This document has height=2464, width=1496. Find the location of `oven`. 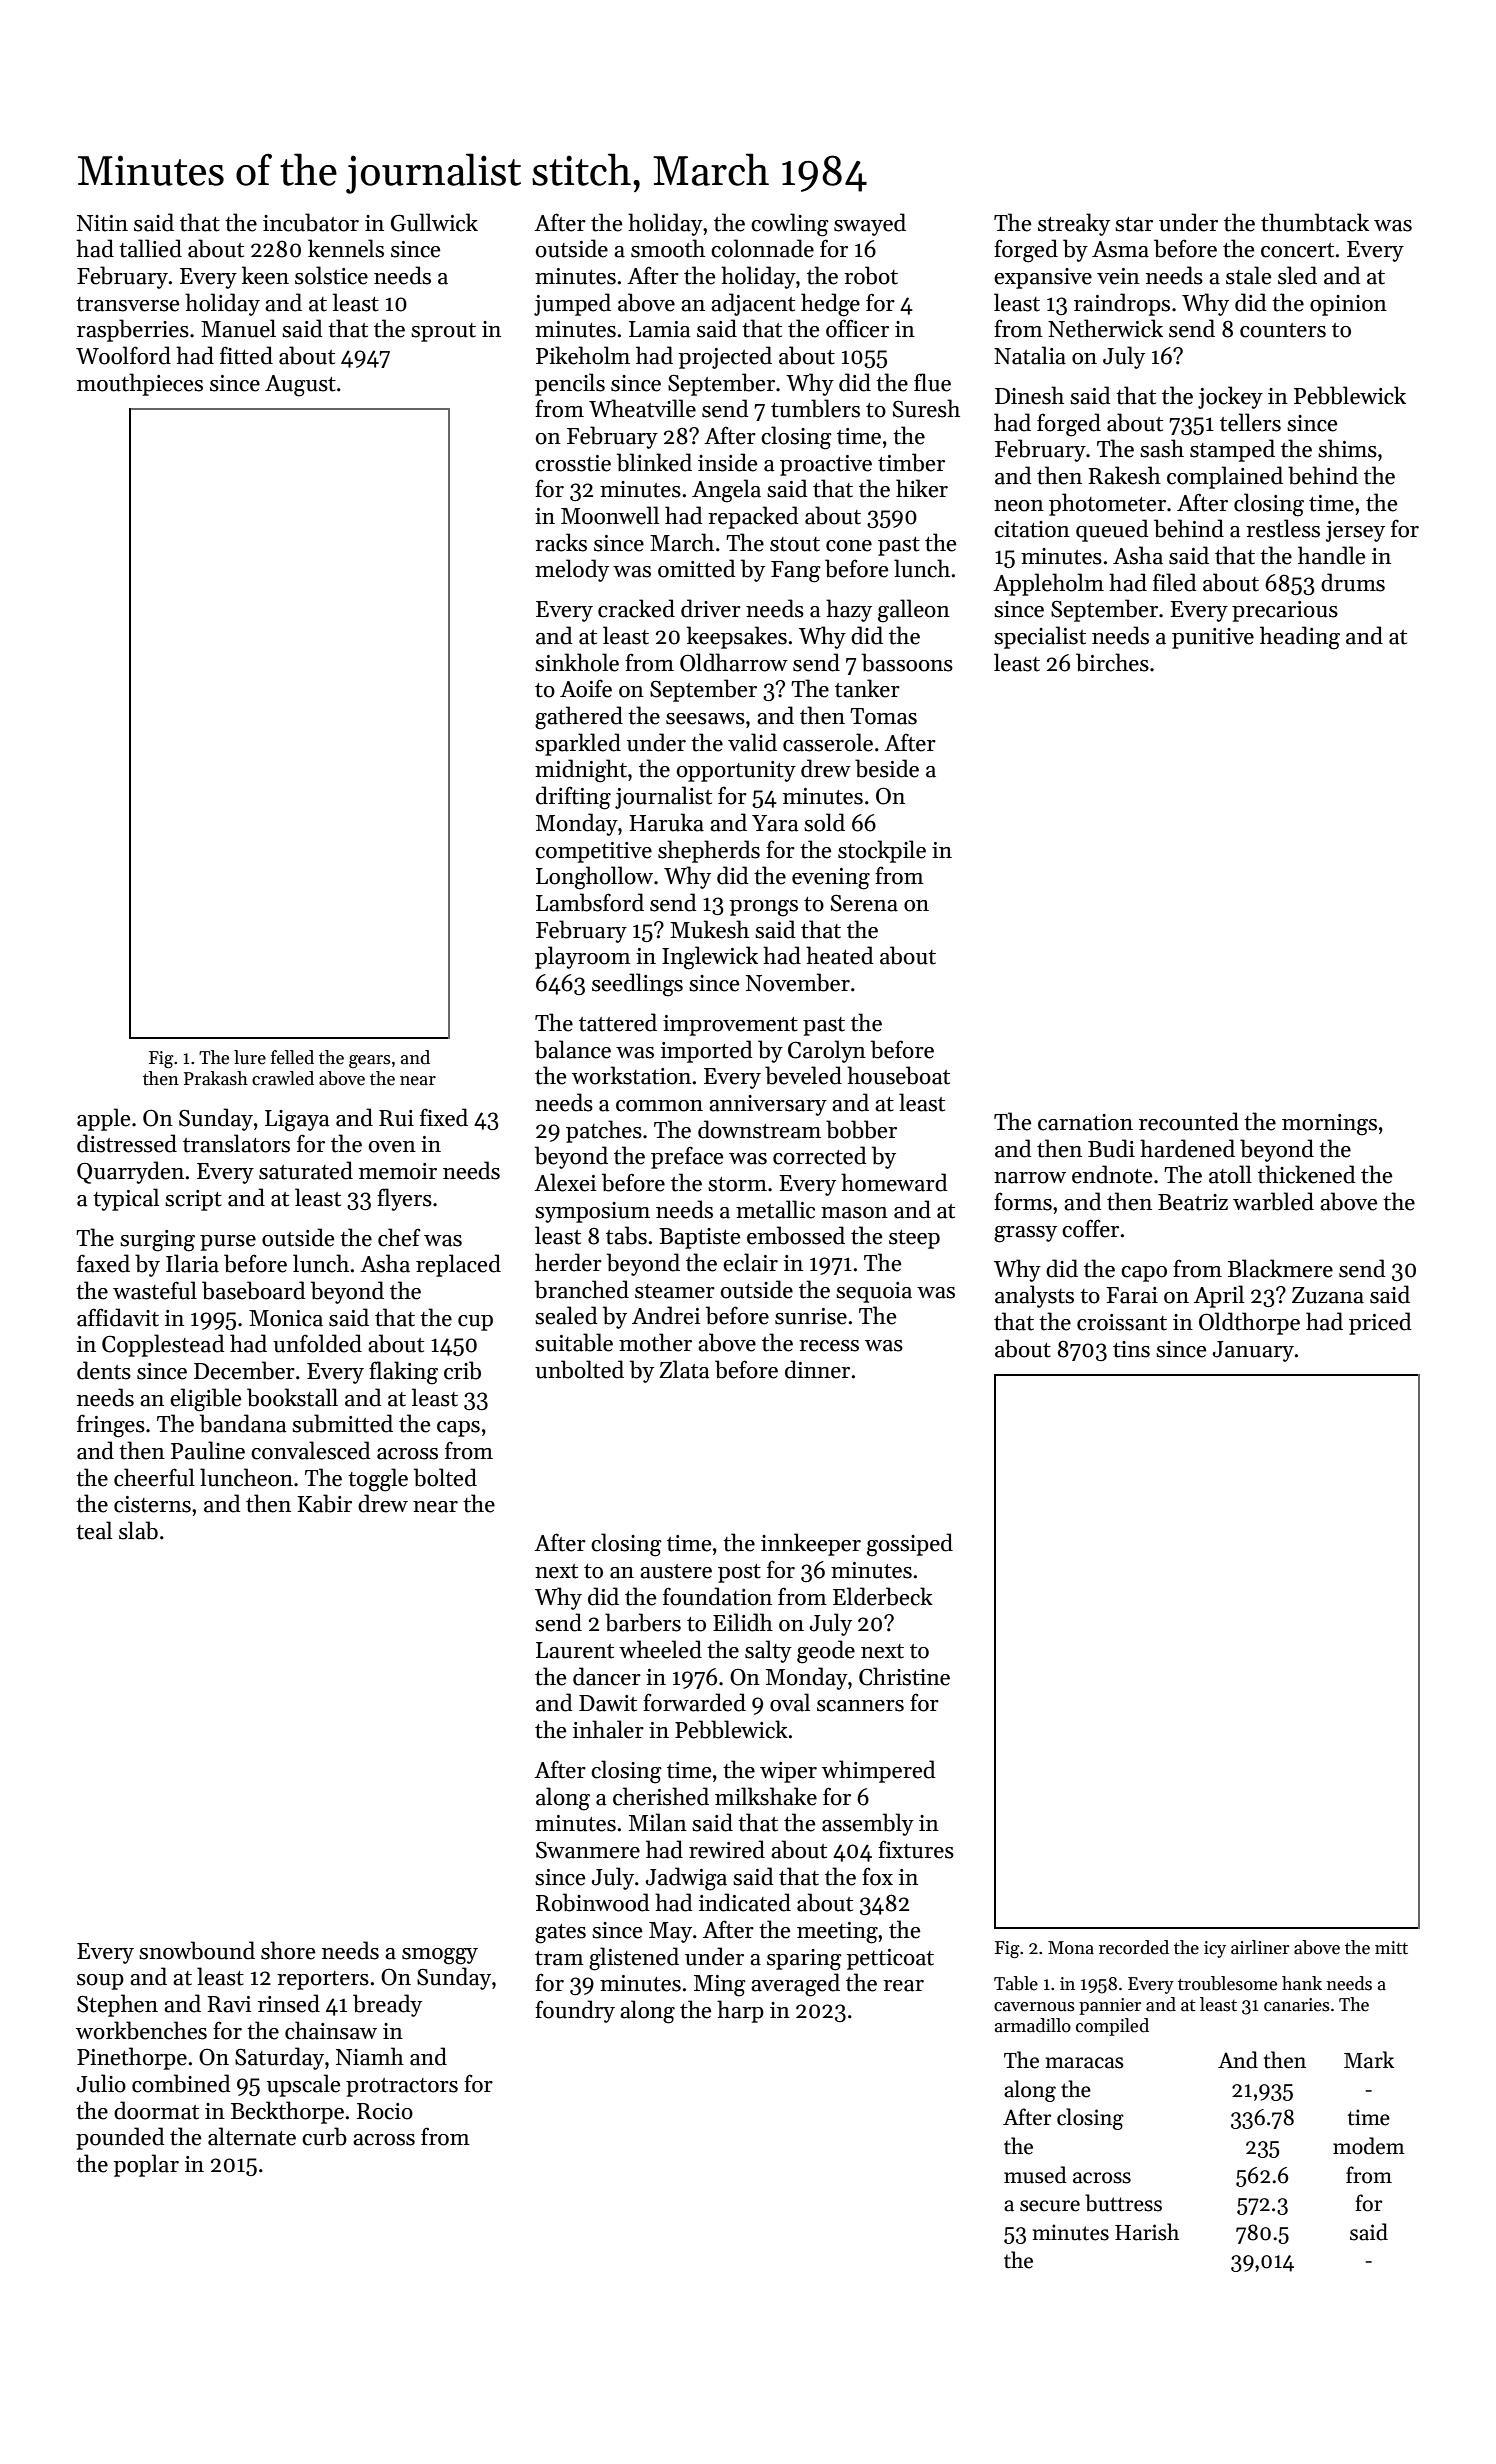

oven is located at coordinates (392, 1147).
